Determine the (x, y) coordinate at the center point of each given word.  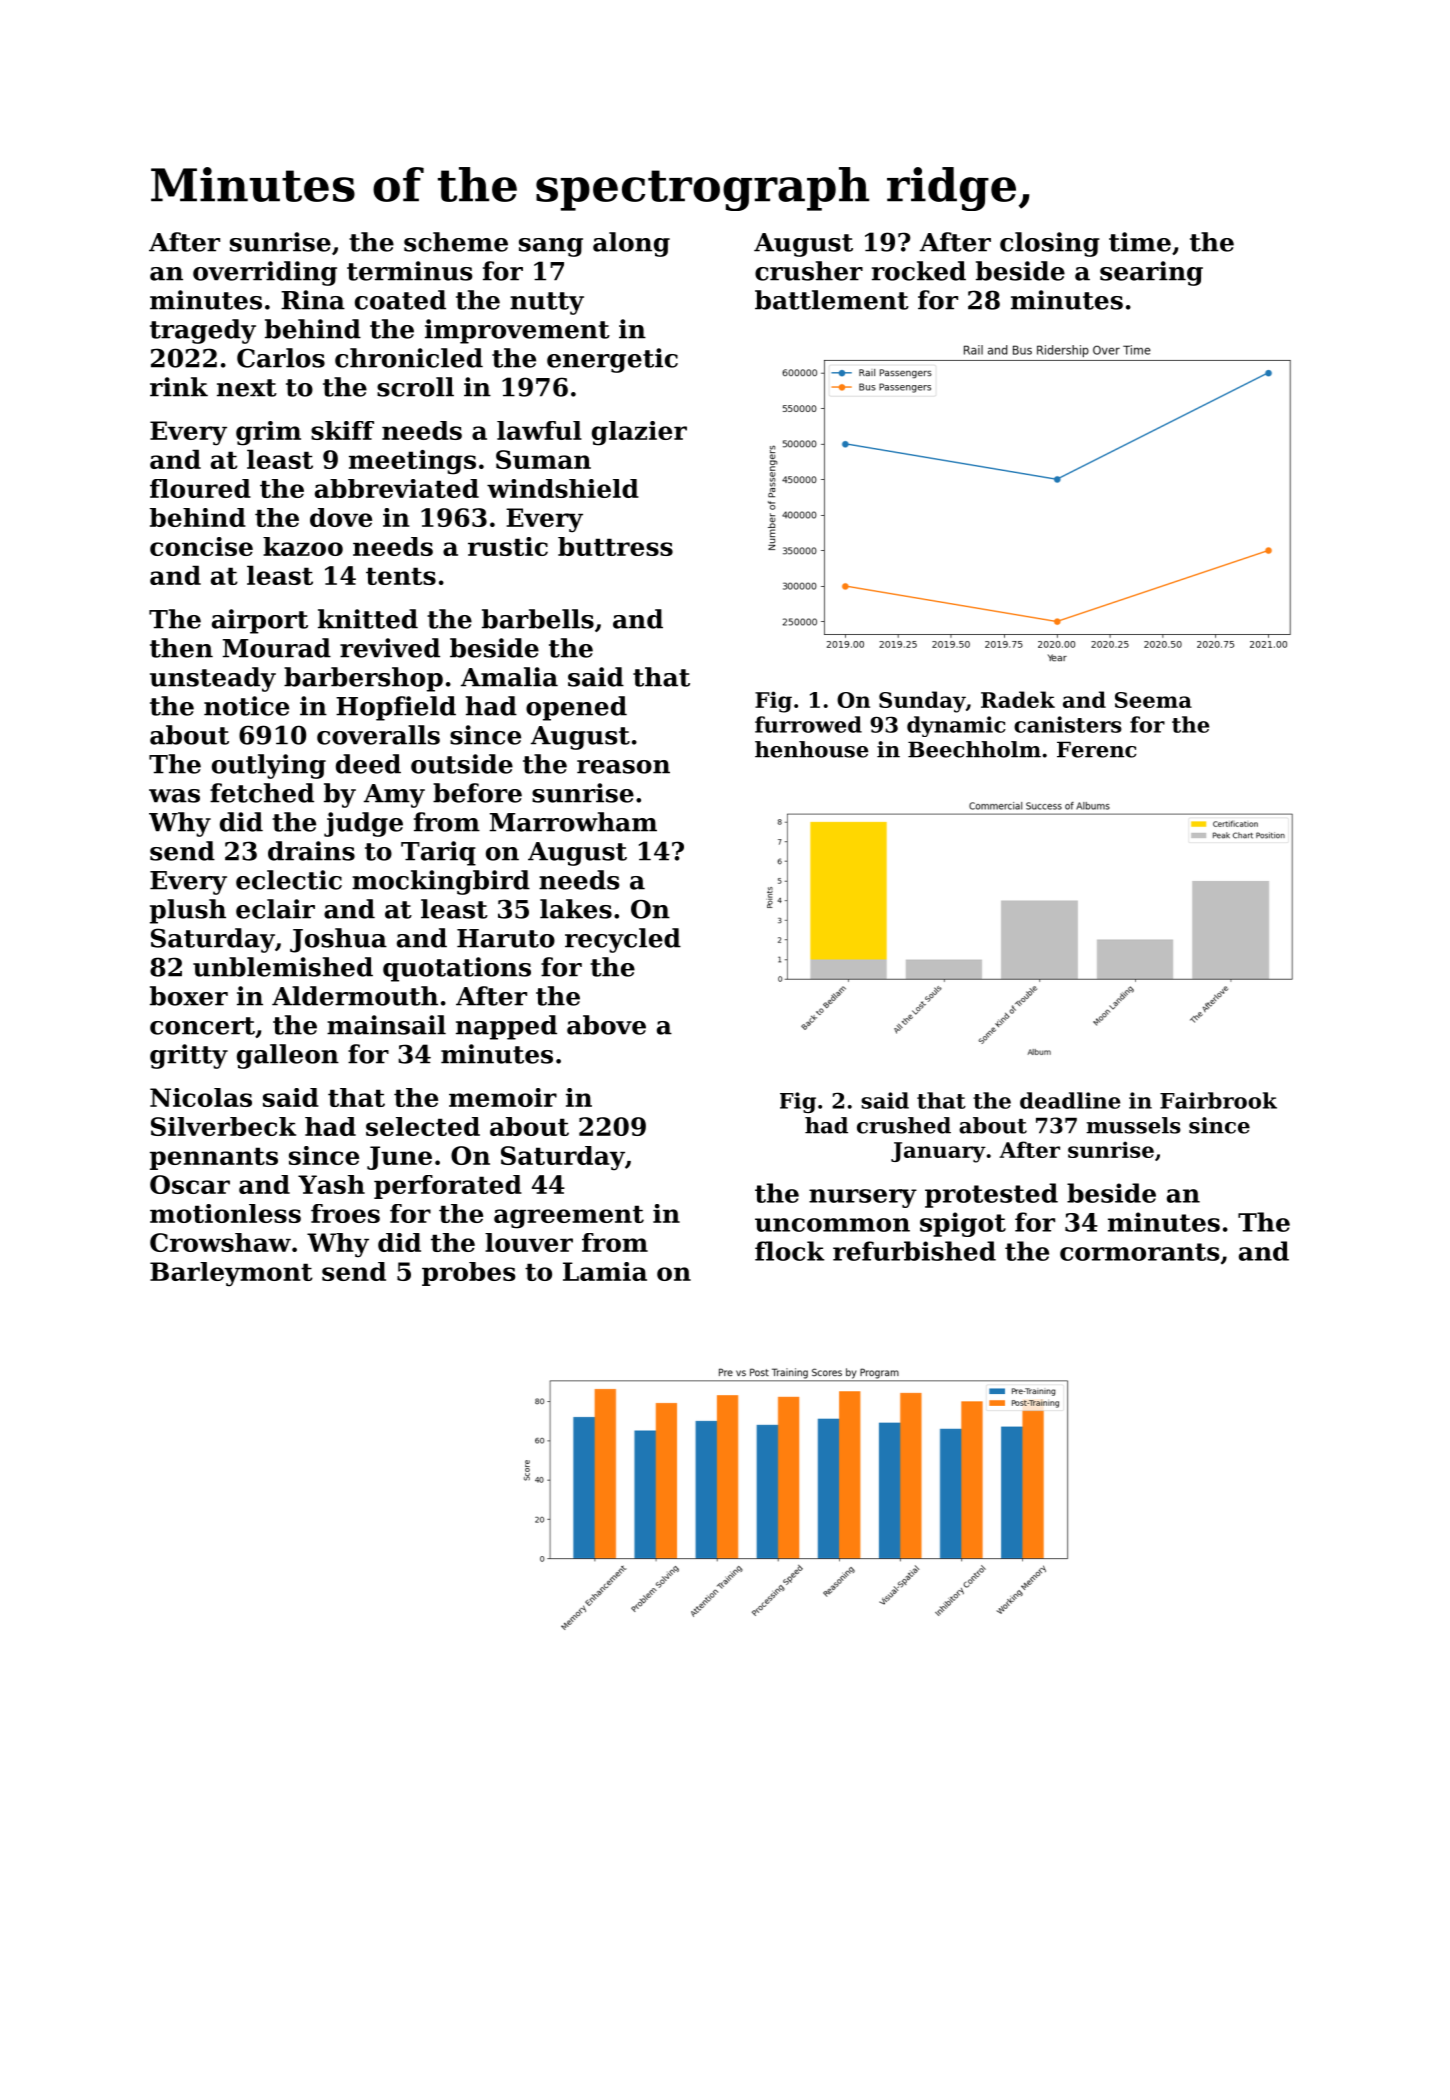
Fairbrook (1218, 1100)
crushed (904, 1125)
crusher (809, 271)
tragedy (203, 331)
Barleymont (231, 1274)
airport (260, 621)
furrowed (808, 724)
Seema (1153, 700)
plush (188, 911)
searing (1151, 273)
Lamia (605, 1271)
